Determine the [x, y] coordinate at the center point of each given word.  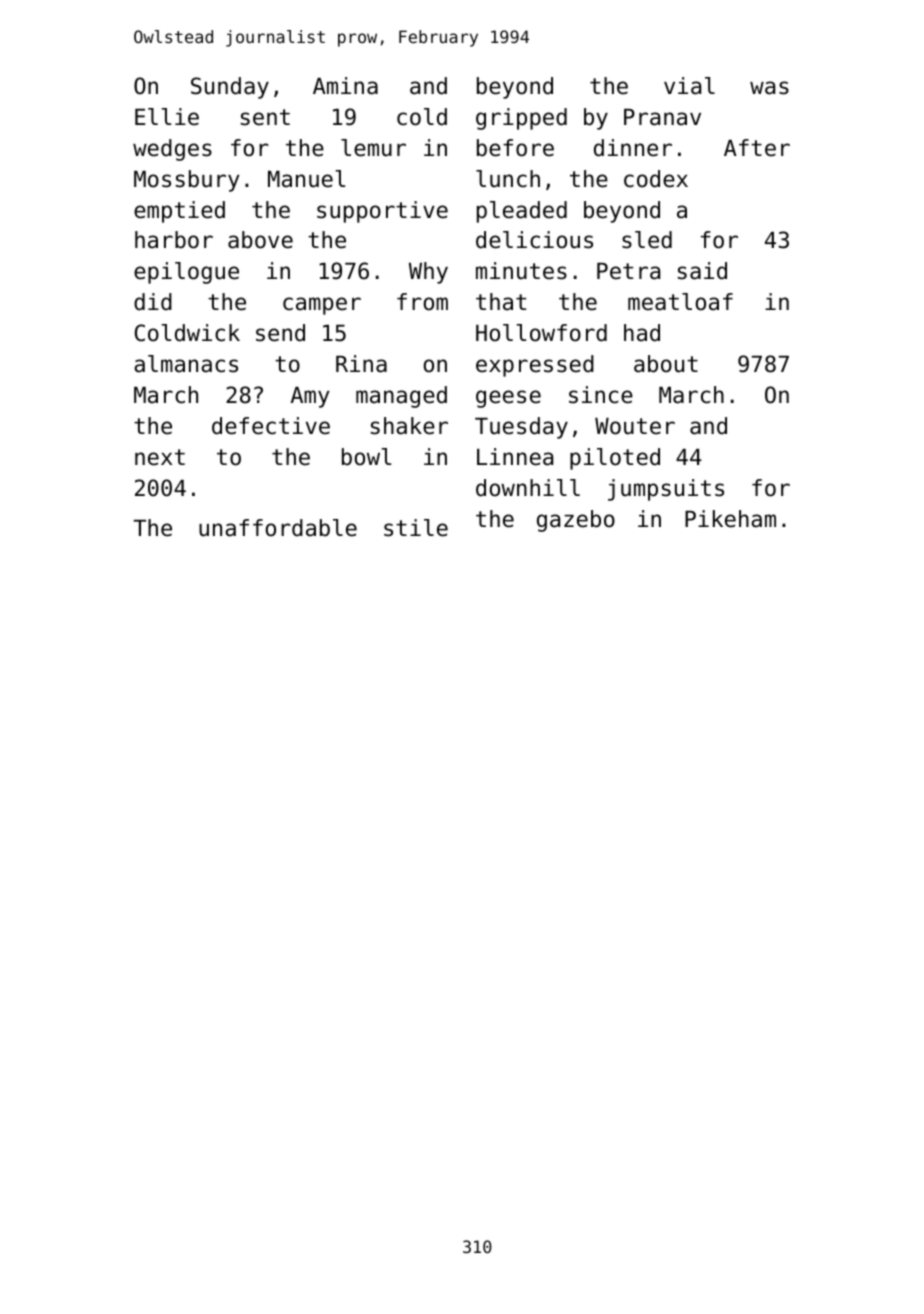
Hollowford [541, 333]
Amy [310, 397]
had [642, 333]
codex [656, 179]
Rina [361, 364]
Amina [345, 86]
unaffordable [278, 528]
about [666, 364]
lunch [508, 179]
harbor [174, 240]
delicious [534, 240]
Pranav [662, 117]
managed [401, 397]
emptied [179, 212]
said [702, 271]
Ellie [167, 117]
